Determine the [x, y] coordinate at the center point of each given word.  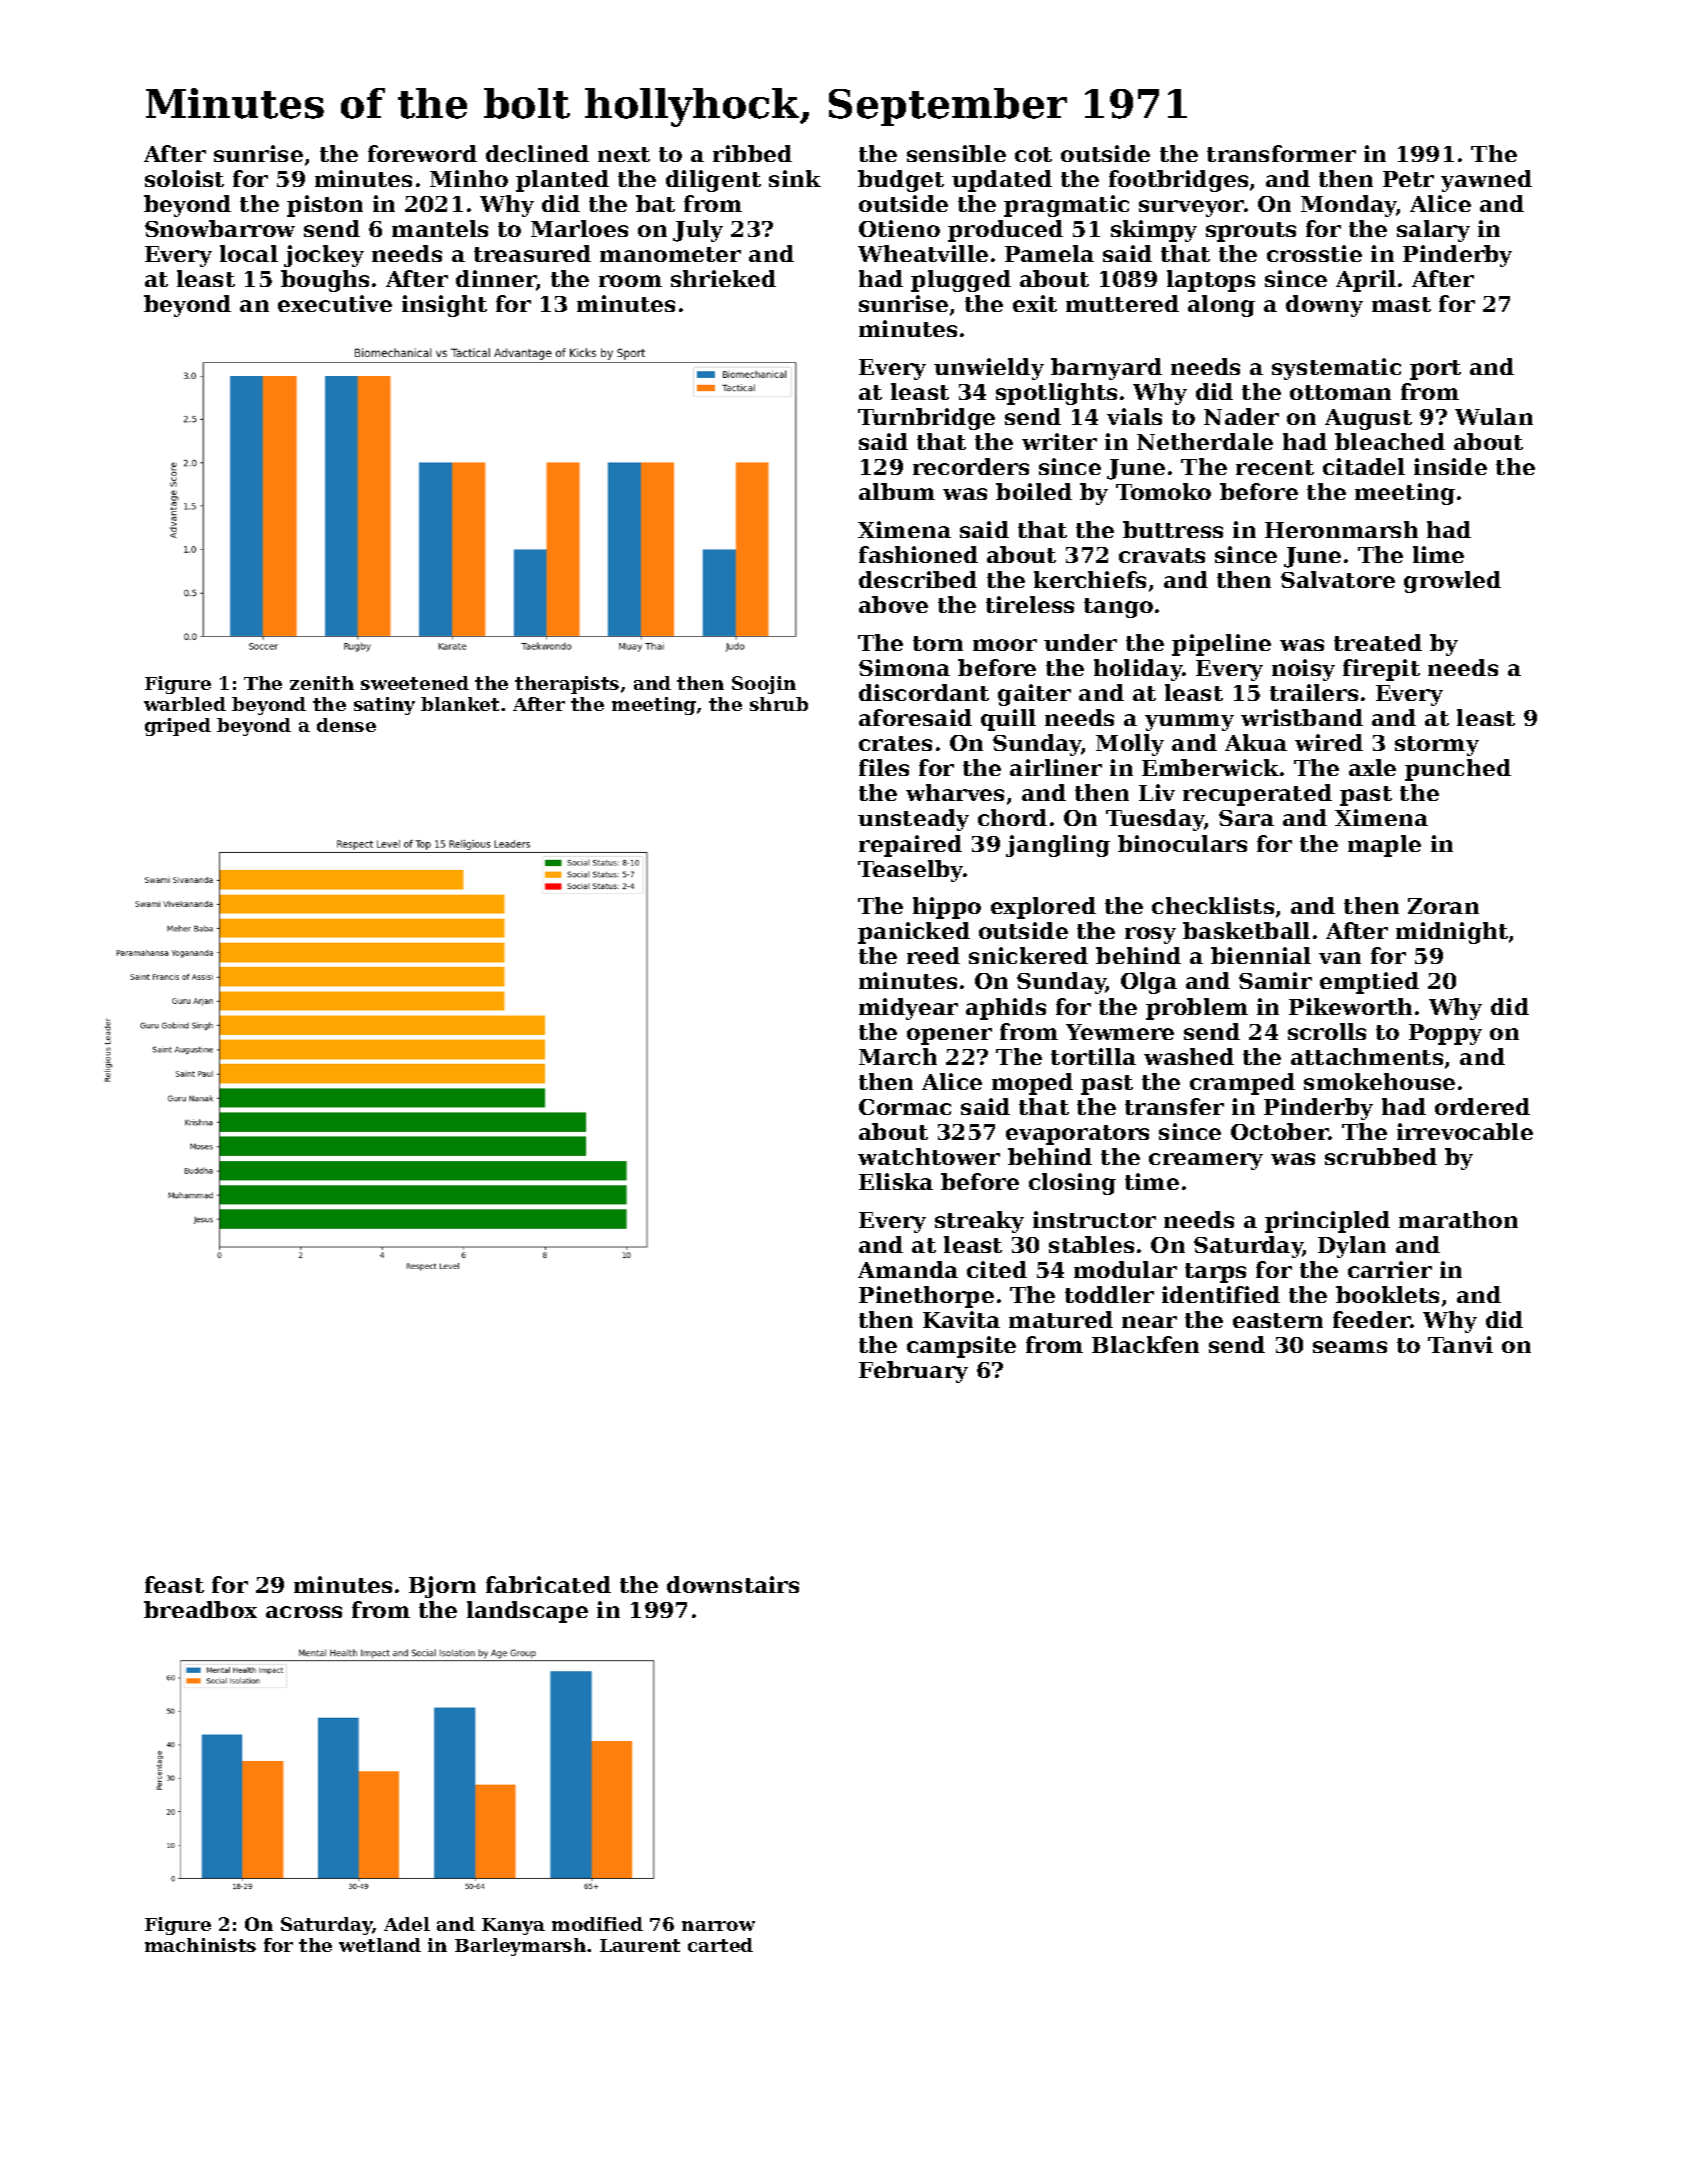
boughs [325, 281]
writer [1059, 441]
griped [178, 727]
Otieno [899, 228]
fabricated [548, 1584]
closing [1072, 1184]
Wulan [1494, 416]
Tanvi [1460, 1344]
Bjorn [442, 1587]
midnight [1452, 933]
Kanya [513, 1926]
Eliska [896, 1181]
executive [335, 303]
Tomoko [1163, 491]
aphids [1006, 1009]
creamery [1206, 1161]
